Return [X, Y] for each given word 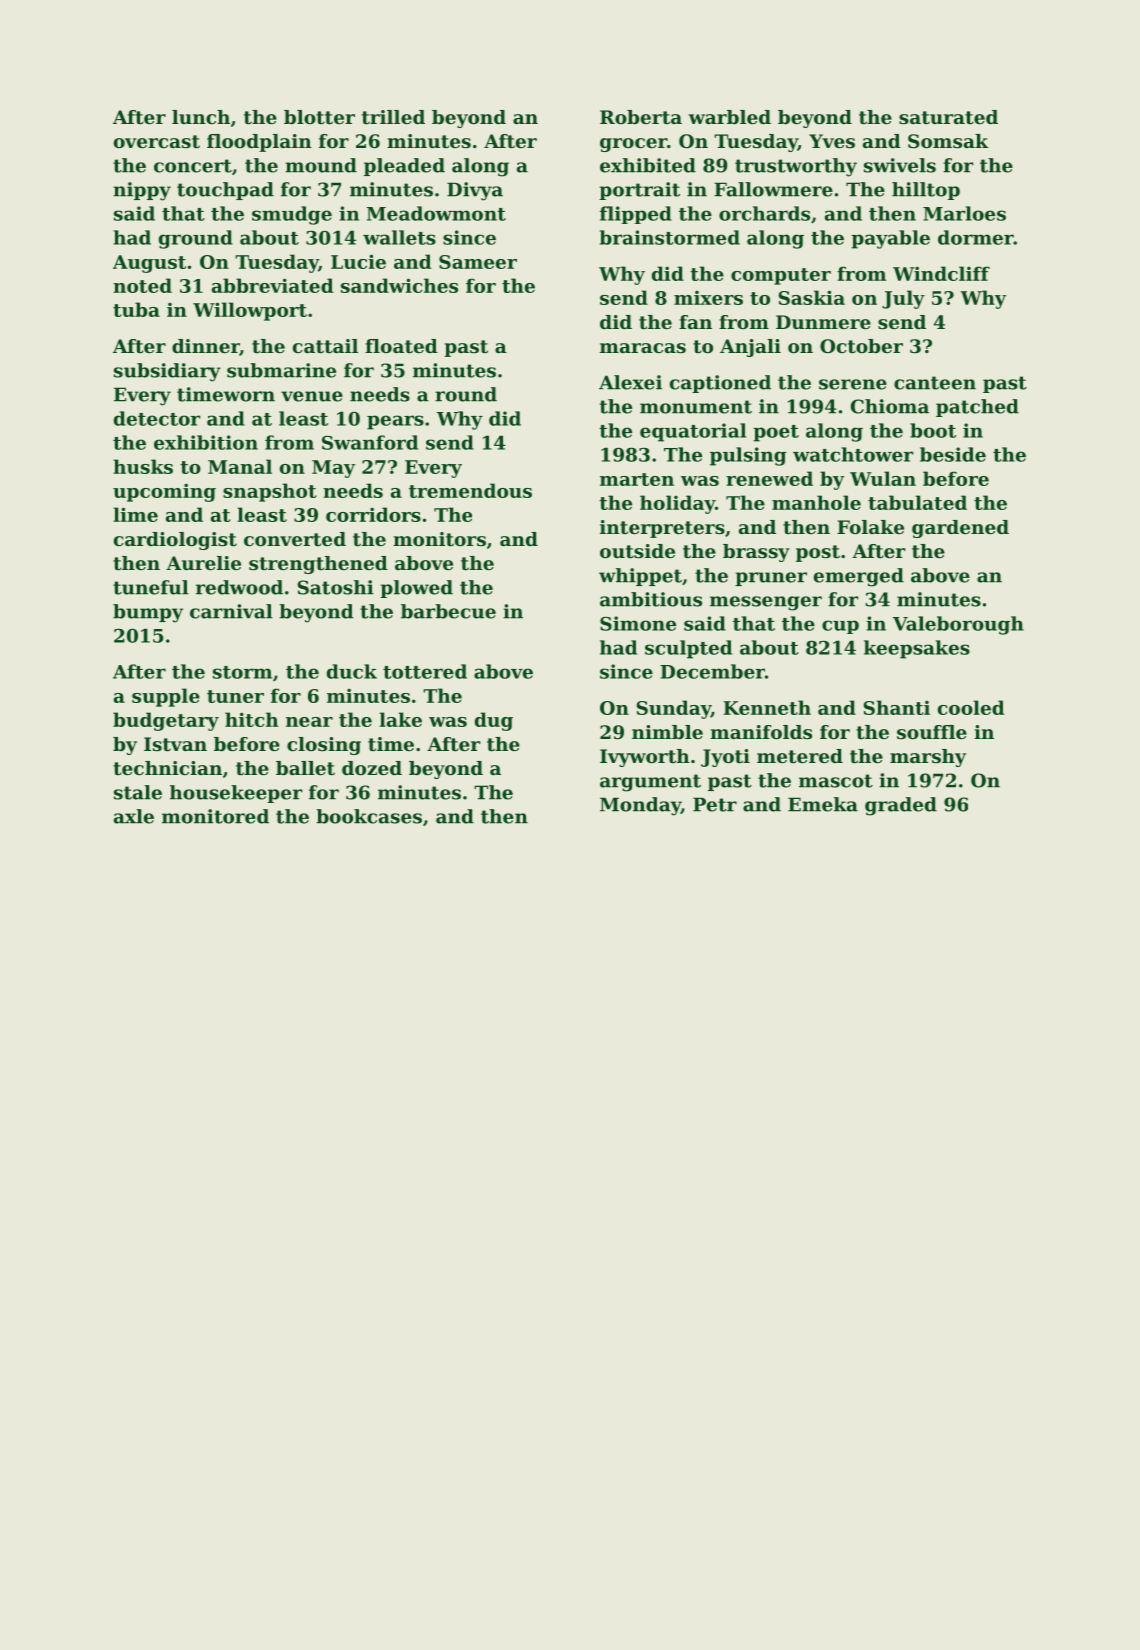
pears [395, 422]
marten [637, 479]
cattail [325, 346]
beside [953, 454]
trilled [393, 117]
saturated [948, 117]
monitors [439, 539]
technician [167, 768]
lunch [201, 117]
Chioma [890, 406]
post [818, 553]
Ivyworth [645, 758]
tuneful [151, 587]
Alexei [630, 382]
